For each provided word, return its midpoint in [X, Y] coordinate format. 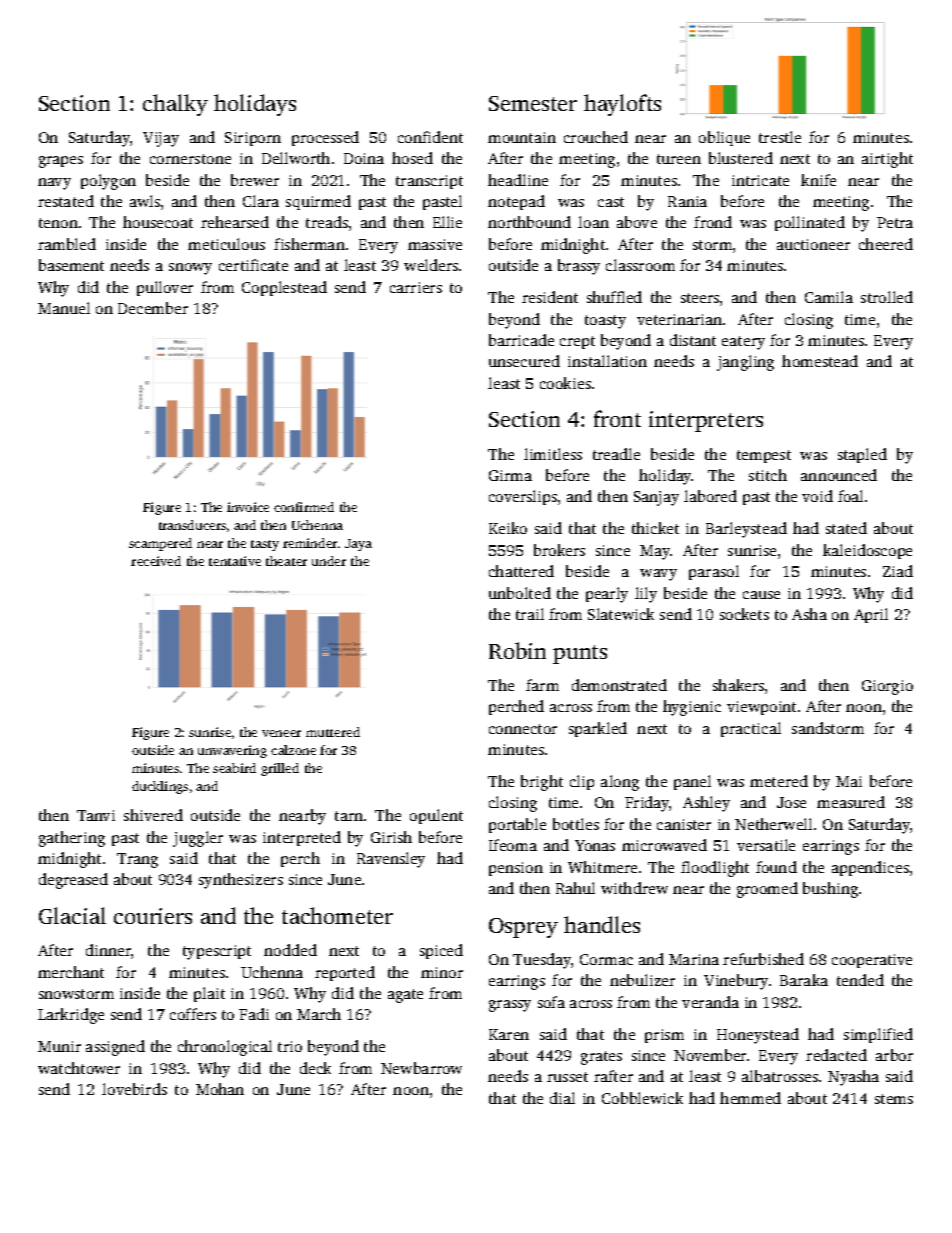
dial [562, 1098]
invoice [248, 507]
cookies [565, 383]
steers [700, 298]
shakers [738, 685]
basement [71, 265]
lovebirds [134, 1089]
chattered [521, 571]
